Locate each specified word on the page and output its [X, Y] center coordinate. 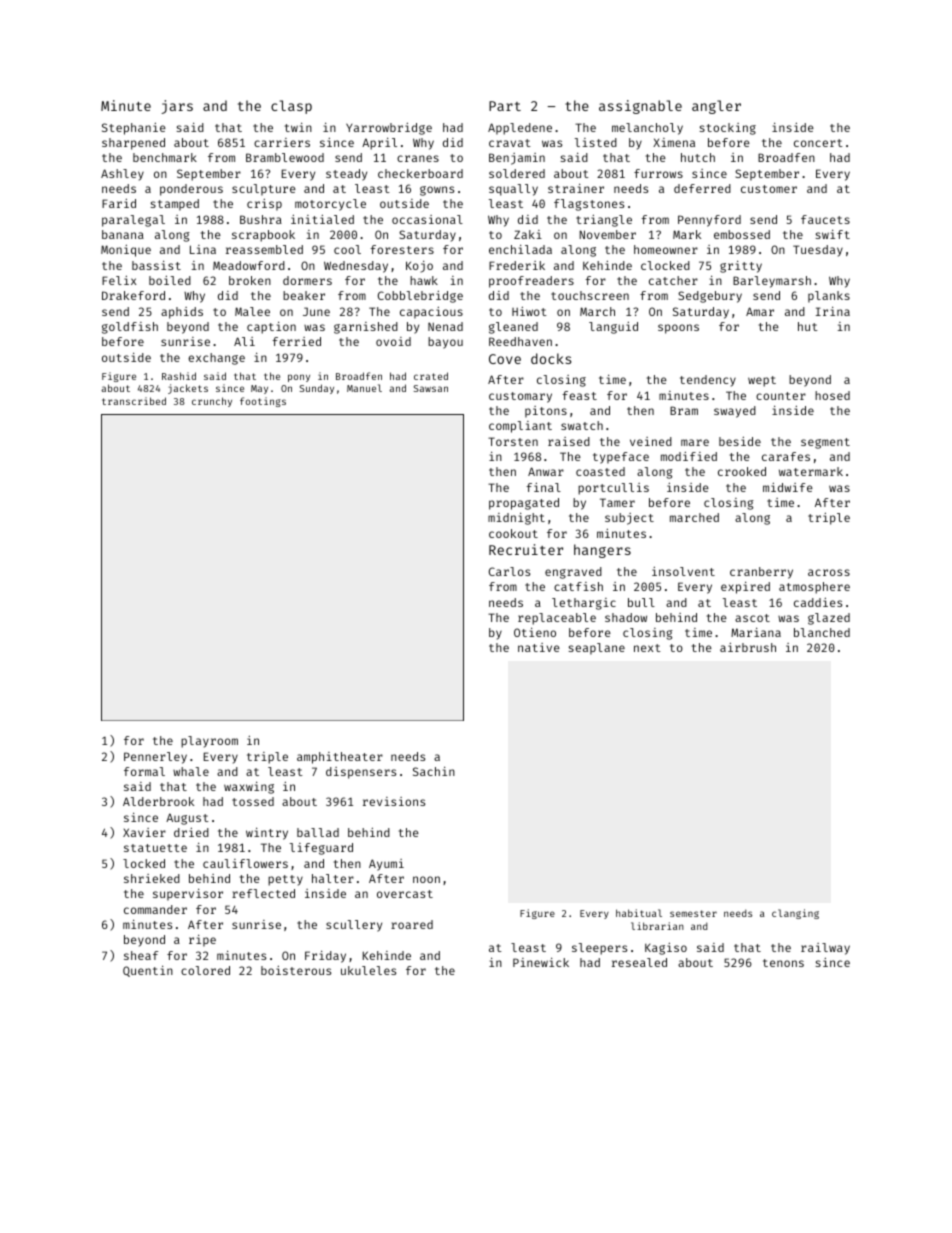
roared [412, 924]
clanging [795, 914]
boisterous [296, 970]
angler [716, 107]
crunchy [212, 402]
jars [177, 107]
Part [505, 106]
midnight [516, 519]
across [829, 572]
